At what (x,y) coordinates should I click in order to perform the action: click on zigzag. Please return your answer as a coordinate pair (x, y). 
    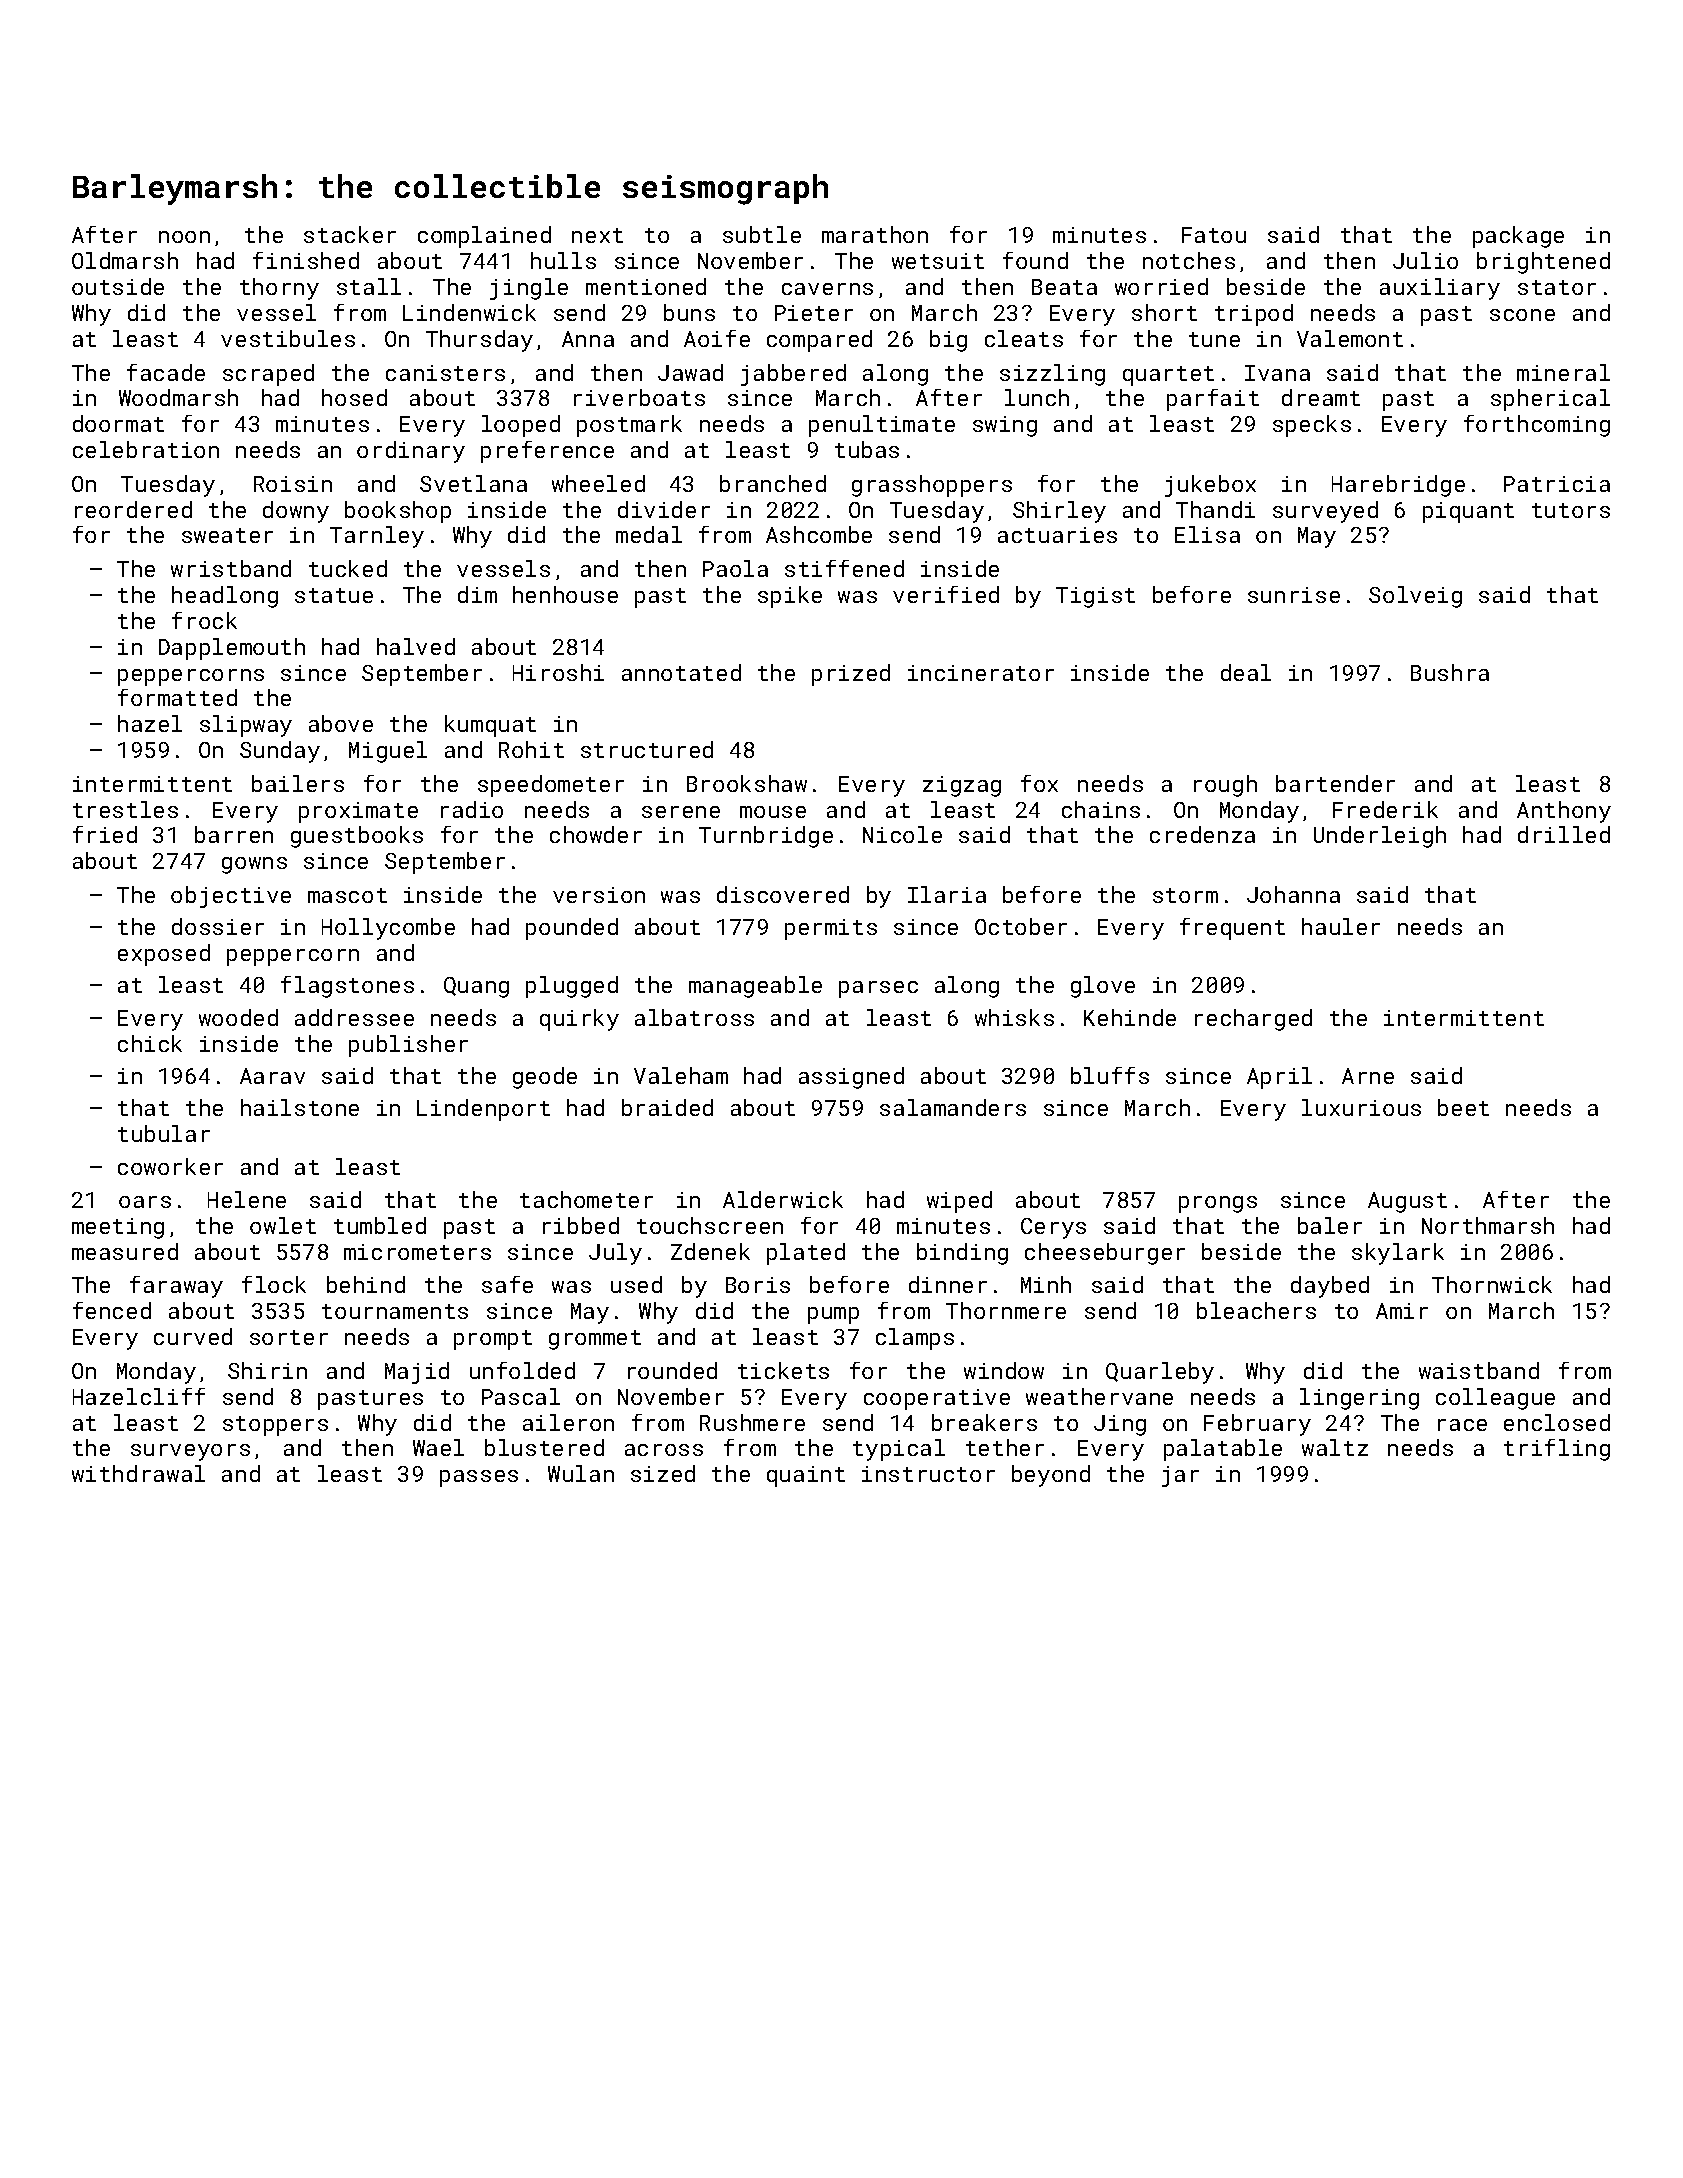
    Looking at the image, I should click on (962, 786).
